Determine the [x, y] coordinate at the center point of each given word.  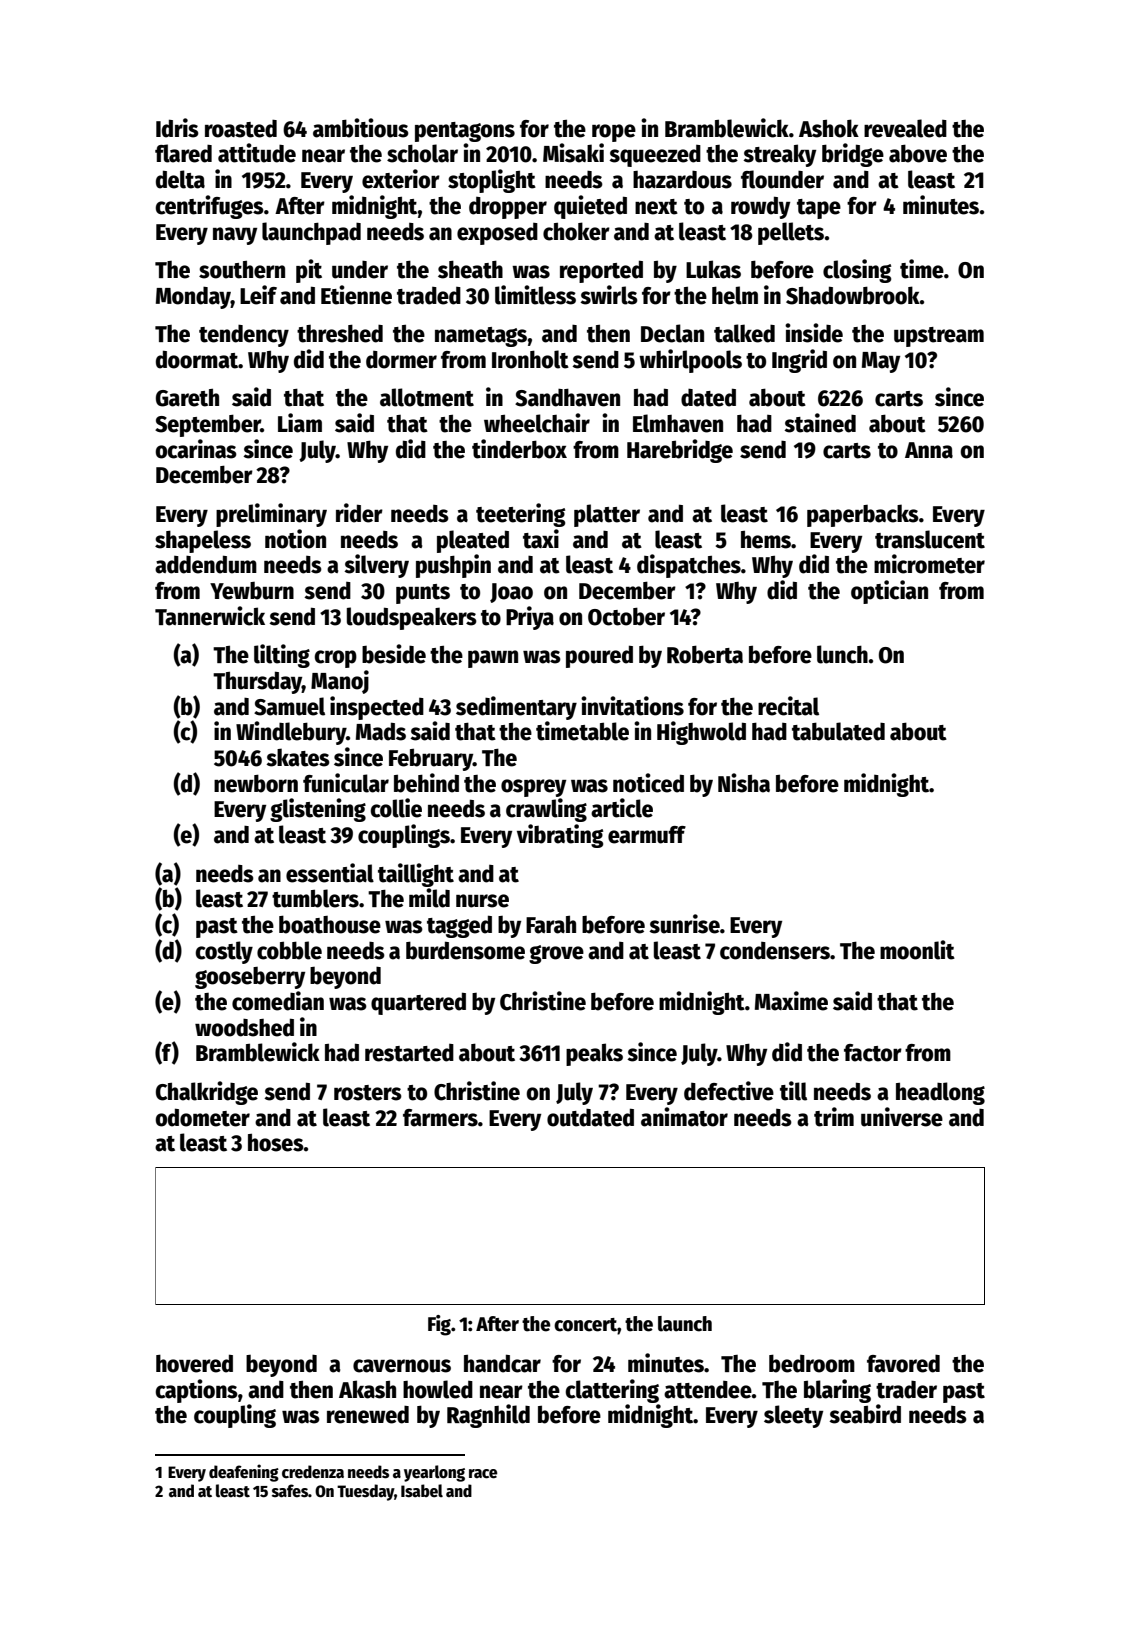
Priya [530, 618]
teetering [520, 515]
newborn [256, 783]
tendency [244, 335]
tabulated [838, 731]
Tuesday [366, 1492]
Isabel [422, 1491]
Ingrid [799, 361]
